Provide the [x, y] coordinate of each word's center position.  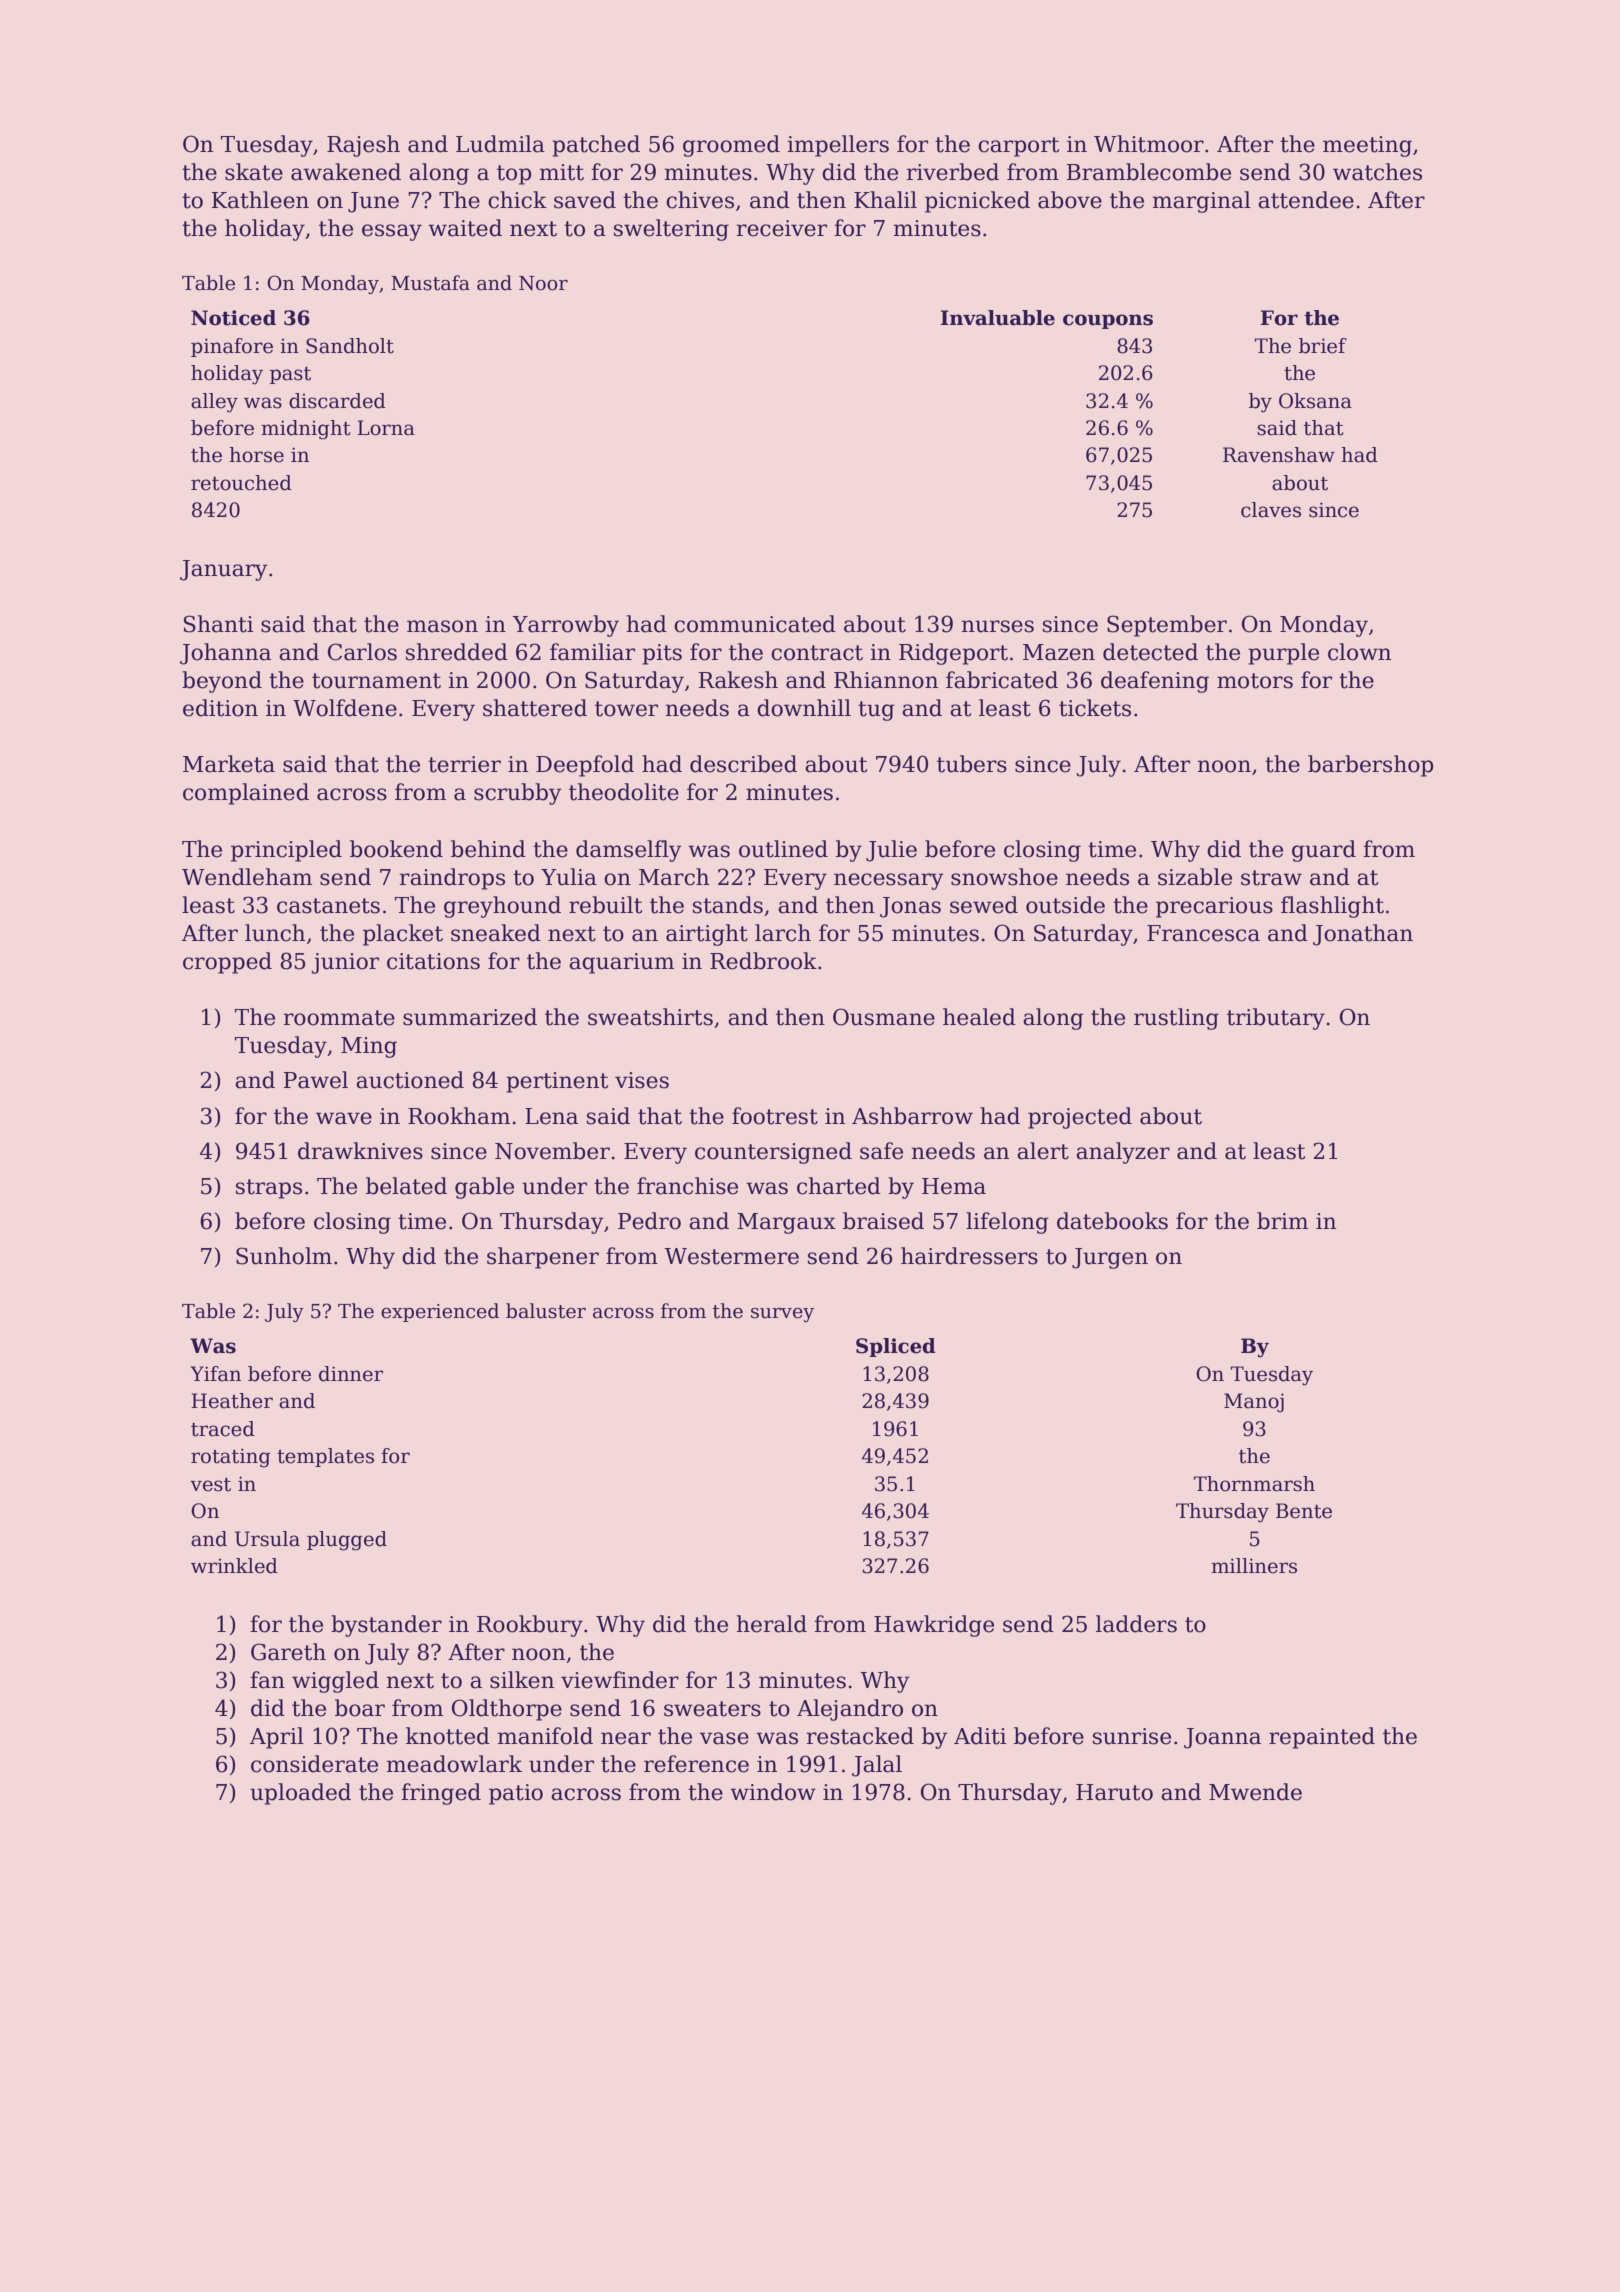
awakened [346, 172]
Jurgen [1110, 1258]
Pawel [316, 1080]
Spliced [896, 1347]
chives [700, 200]
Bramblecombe [1149, 172]
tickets [1095, 708]
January [224, 570]
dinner [351, 1374]
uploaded [300, 1794]
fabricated [1002, 680]
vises [642, 1080]
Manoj [1254, 1403]
